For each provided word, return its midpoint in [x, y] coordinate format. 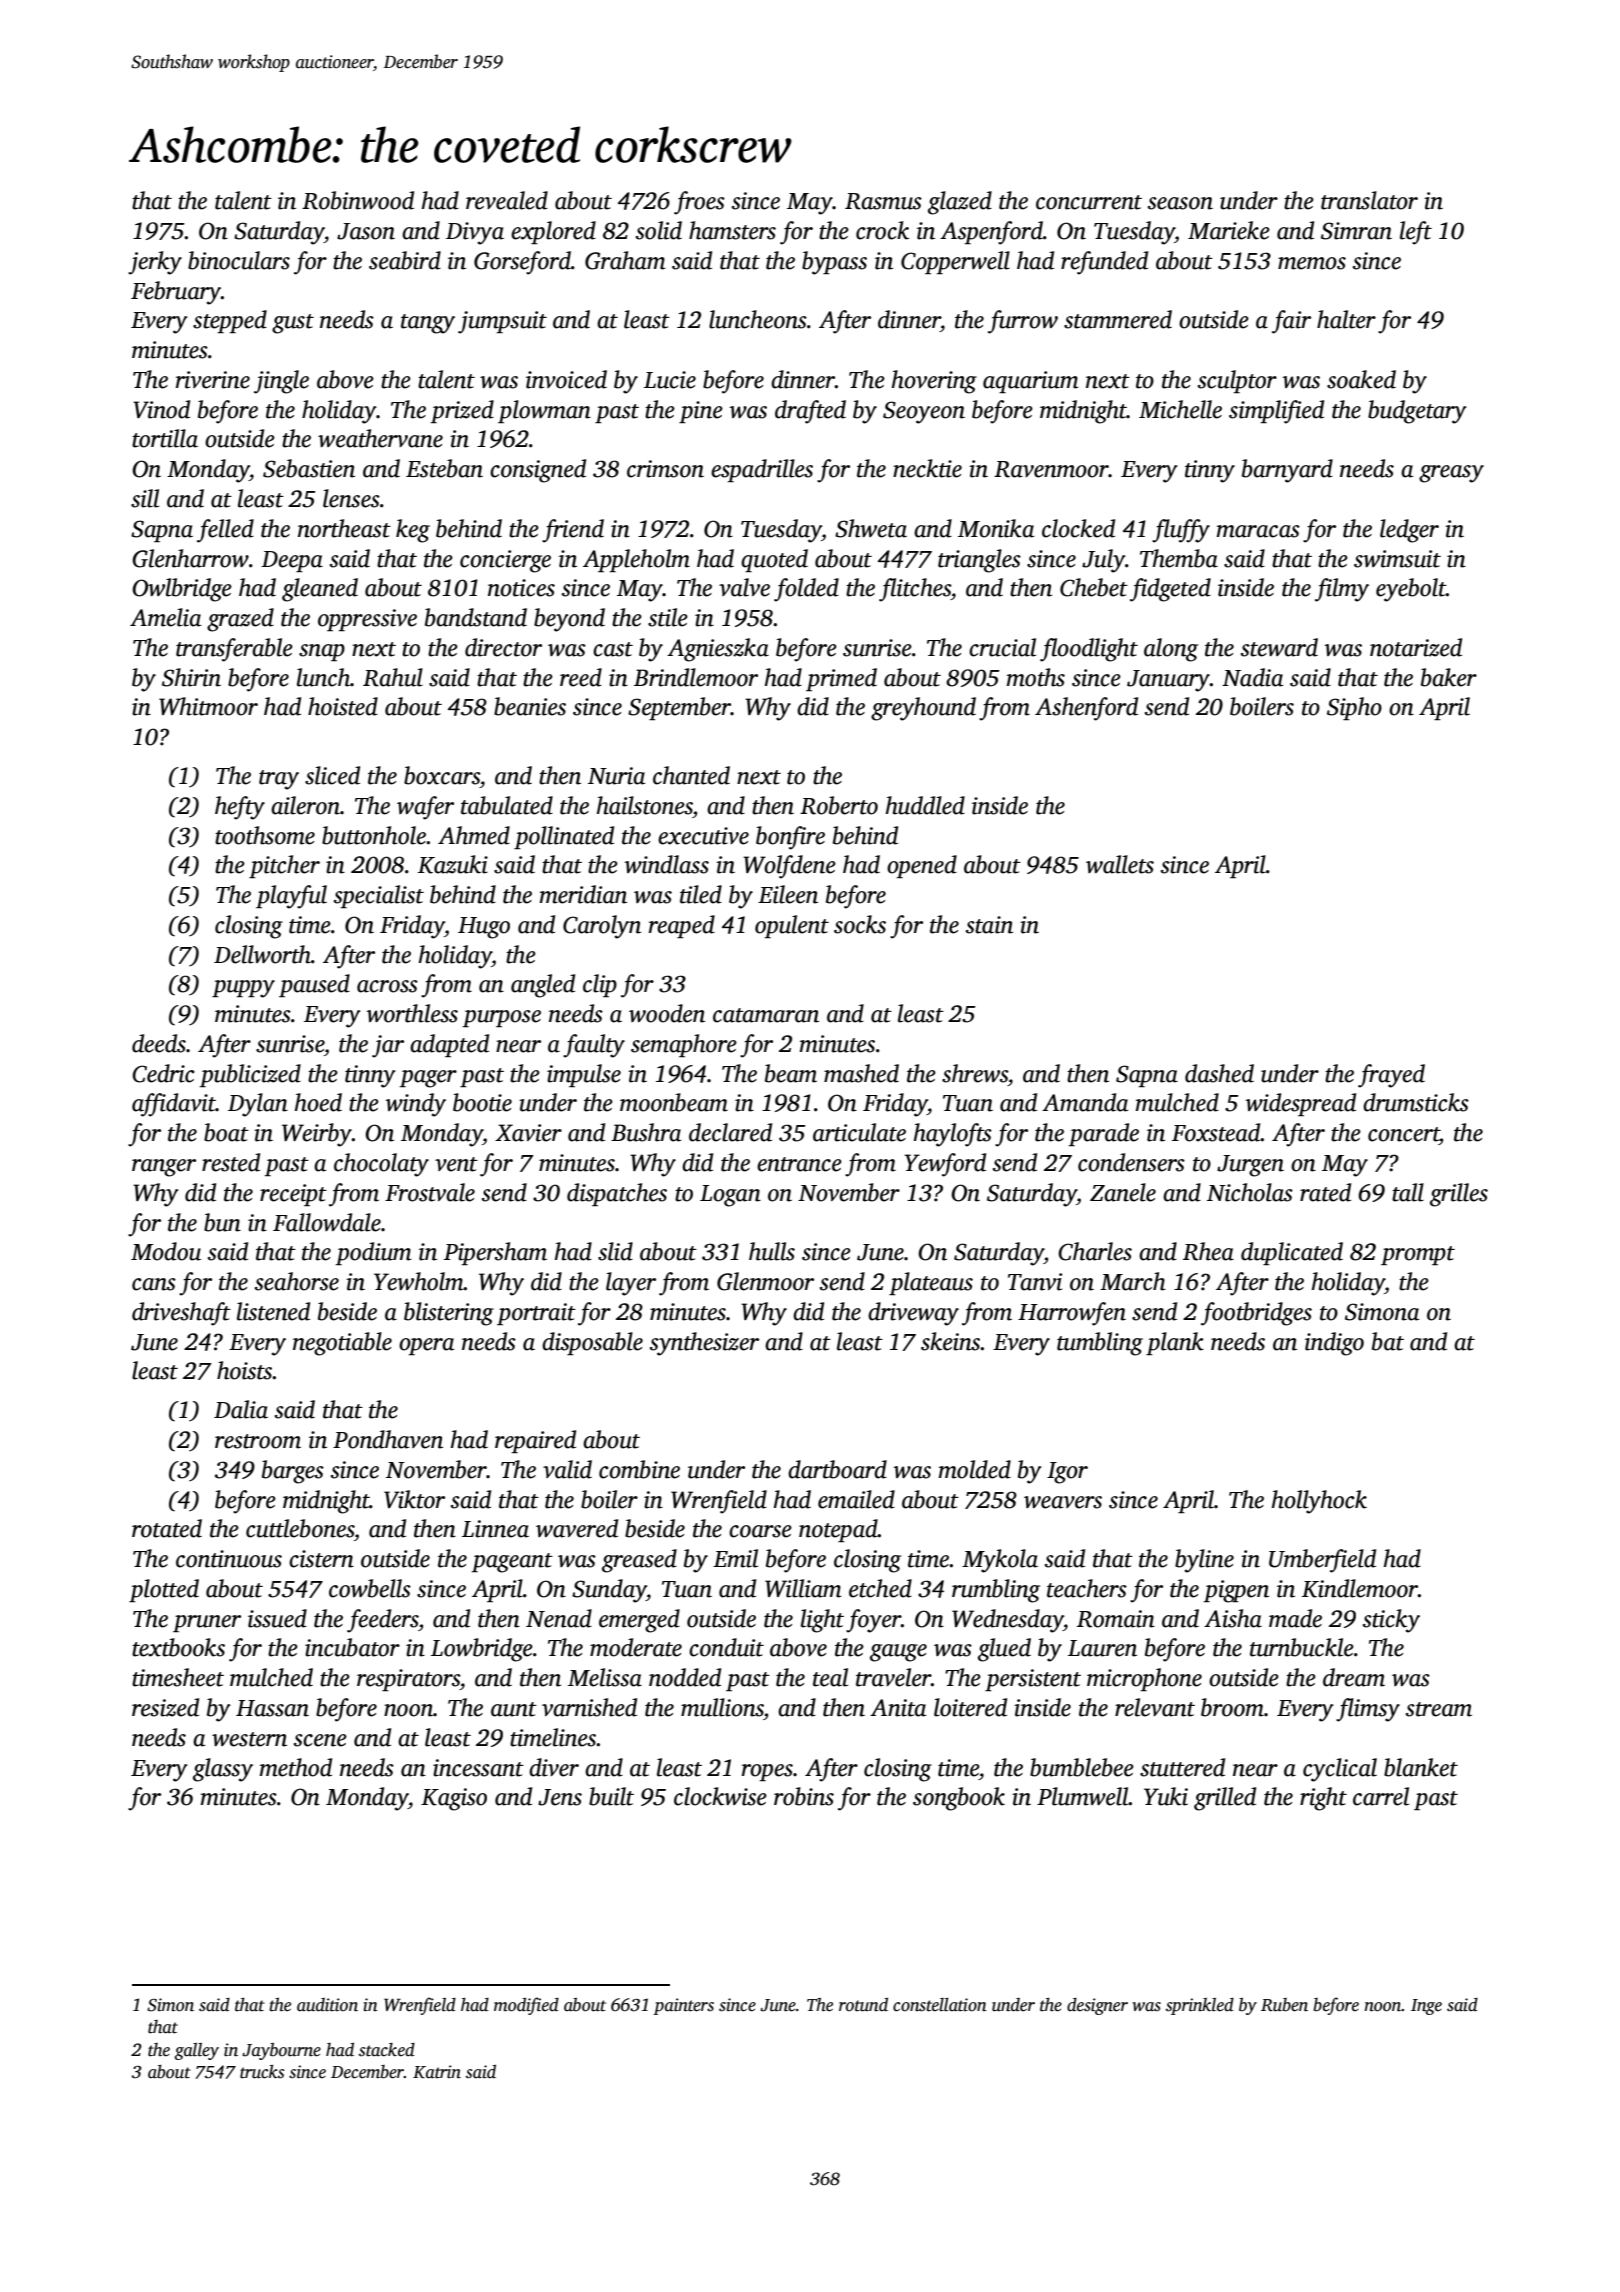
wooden [667, 1013]
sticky [1391, 1621]
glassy [223, 1770]
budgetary [1417, 412]
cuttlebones [300, 1528]
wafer [425, 808]
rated [1325, 1192]
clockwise [720, 1796]
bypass [834, 263]
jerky [155, 263]
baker [1449, 677]
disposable [592, 1343]
